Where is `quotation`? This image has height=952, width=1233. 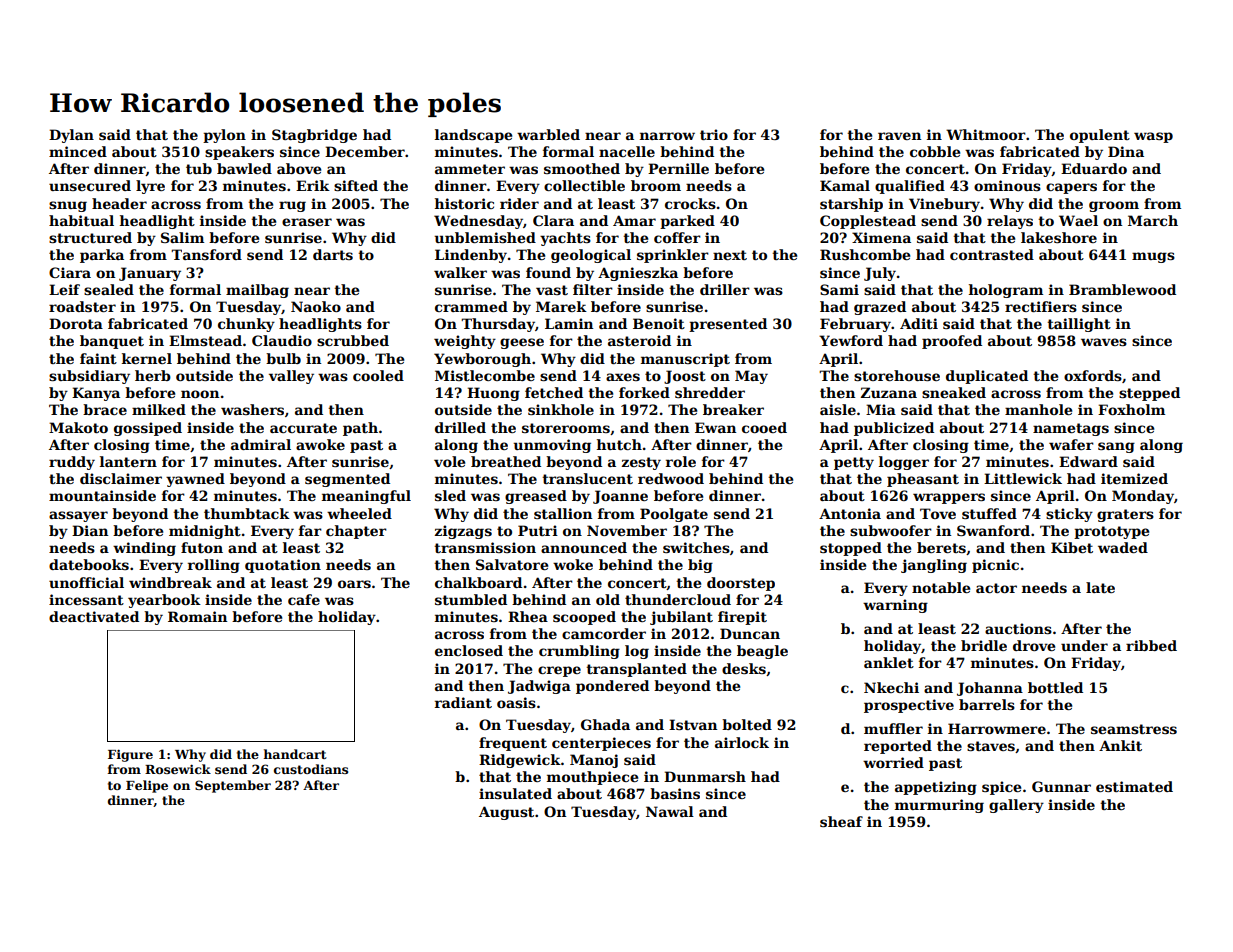
quotation is located at coordinates (283, 566).
